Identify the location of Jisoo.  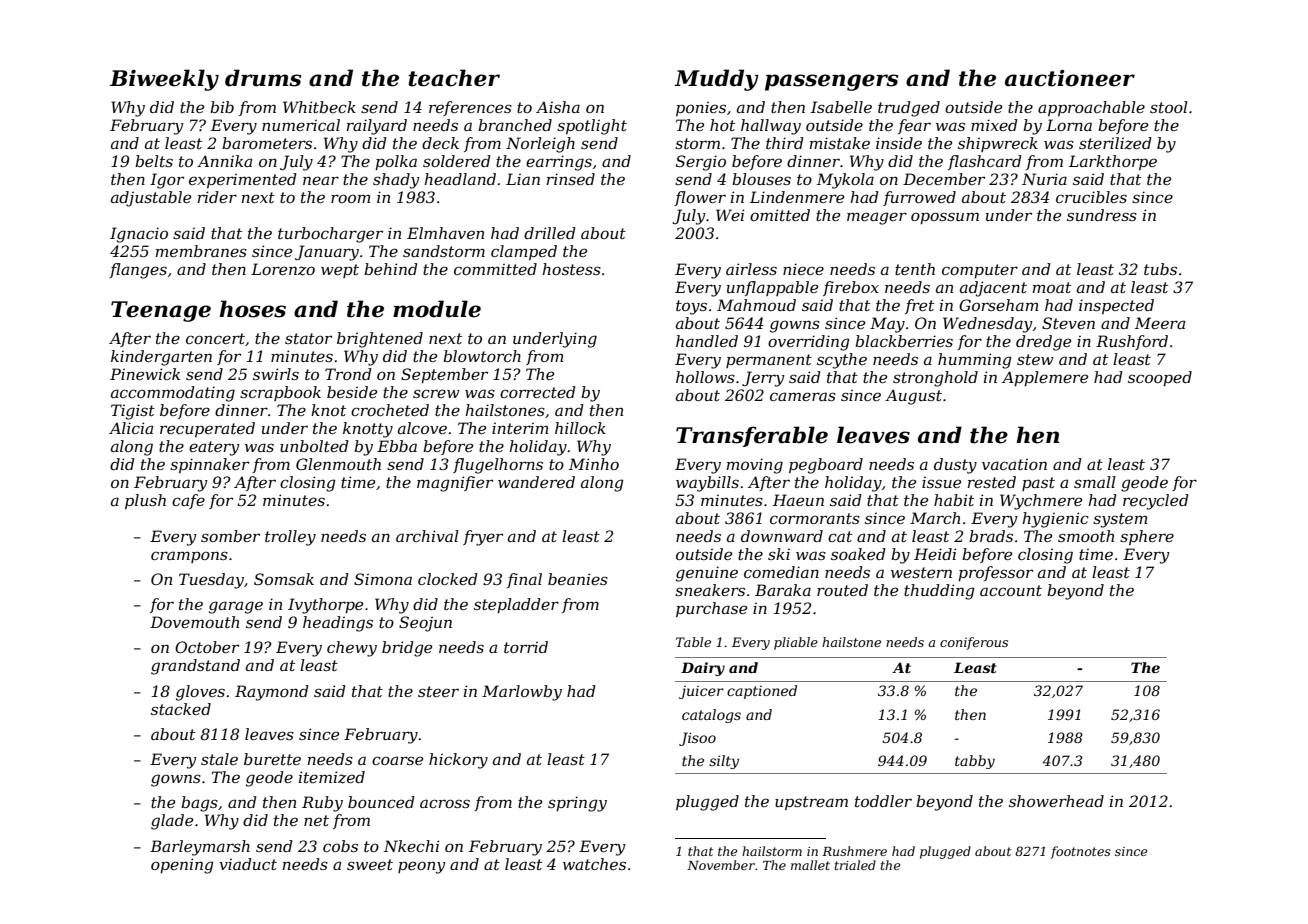
(697, 739).
